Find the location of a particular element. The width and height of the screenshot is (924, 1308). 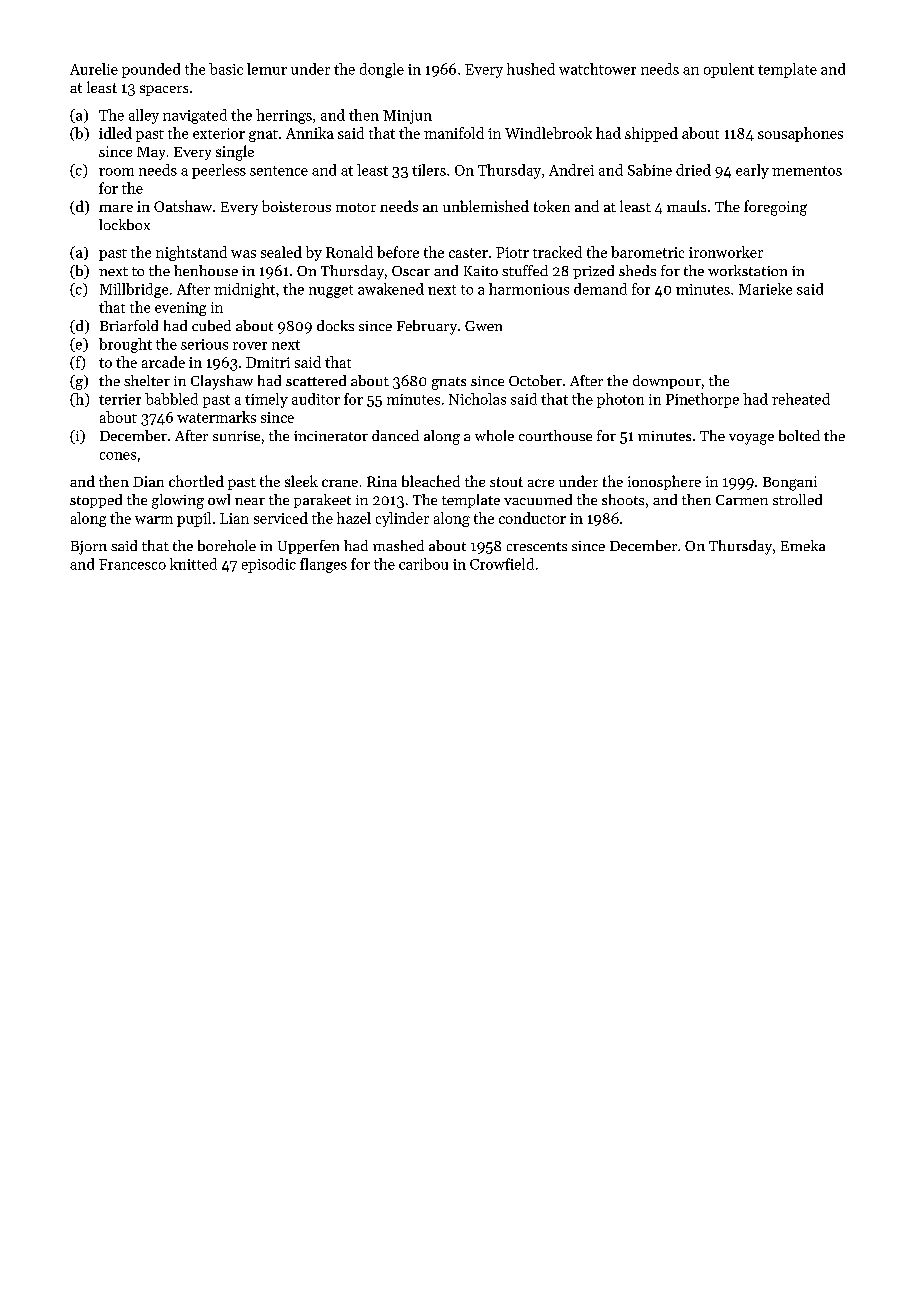

opulent is located at coordinates (729, 70).
